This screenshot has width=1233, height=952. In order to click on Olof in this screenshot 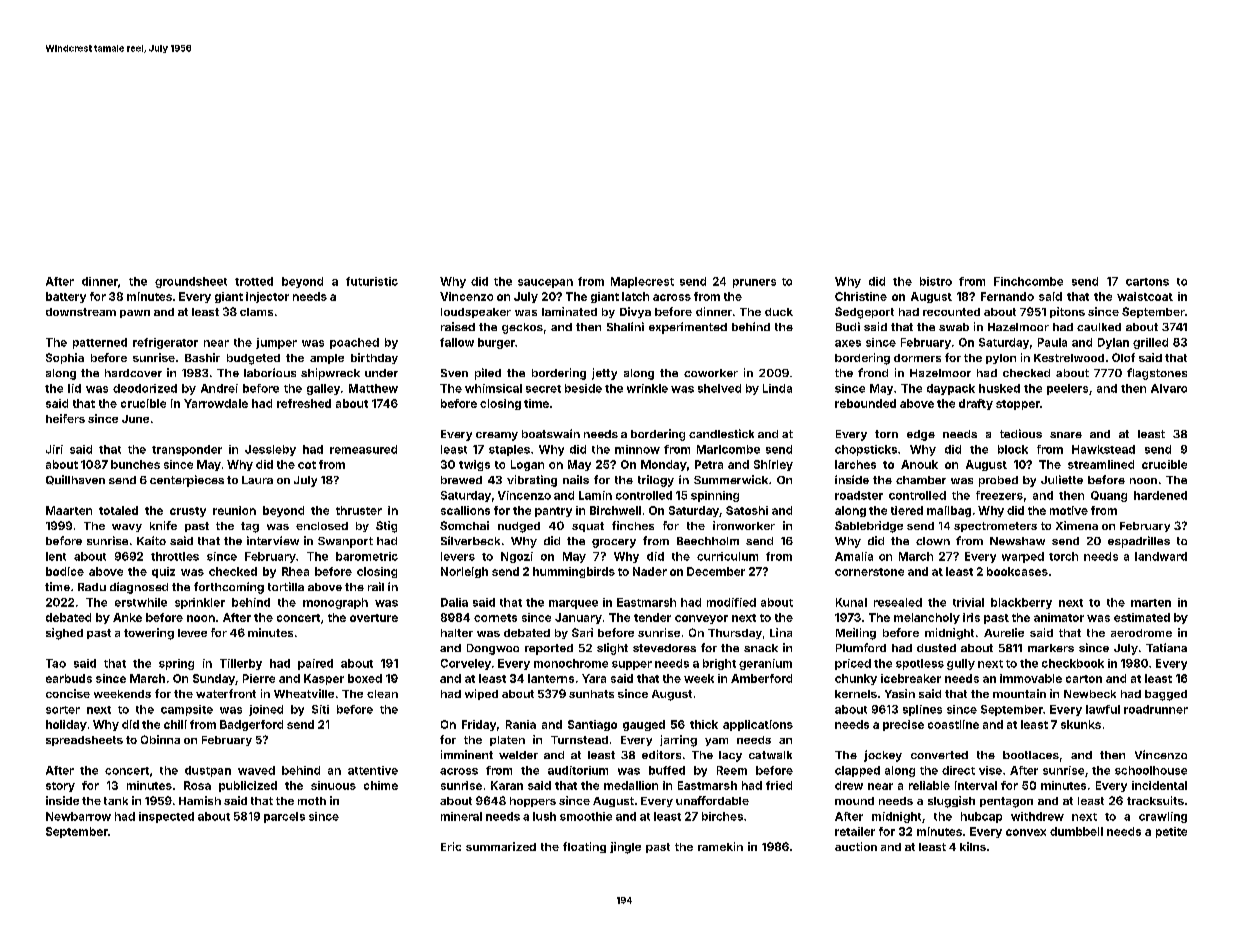, I will do `click(1123, 357)`.
